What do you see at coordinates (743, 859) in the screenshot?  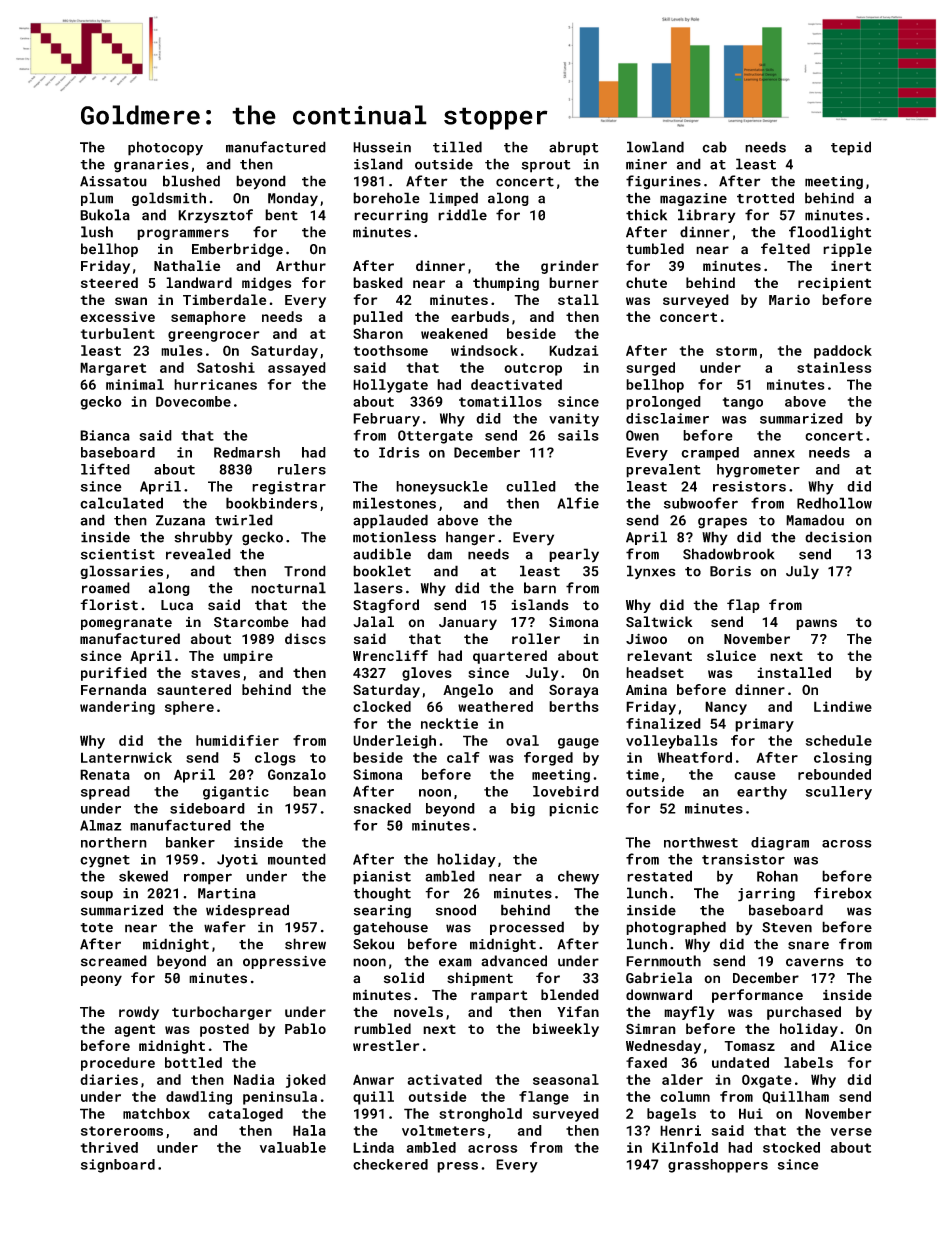 I see `transistor` at bounding box center [743, 859].
